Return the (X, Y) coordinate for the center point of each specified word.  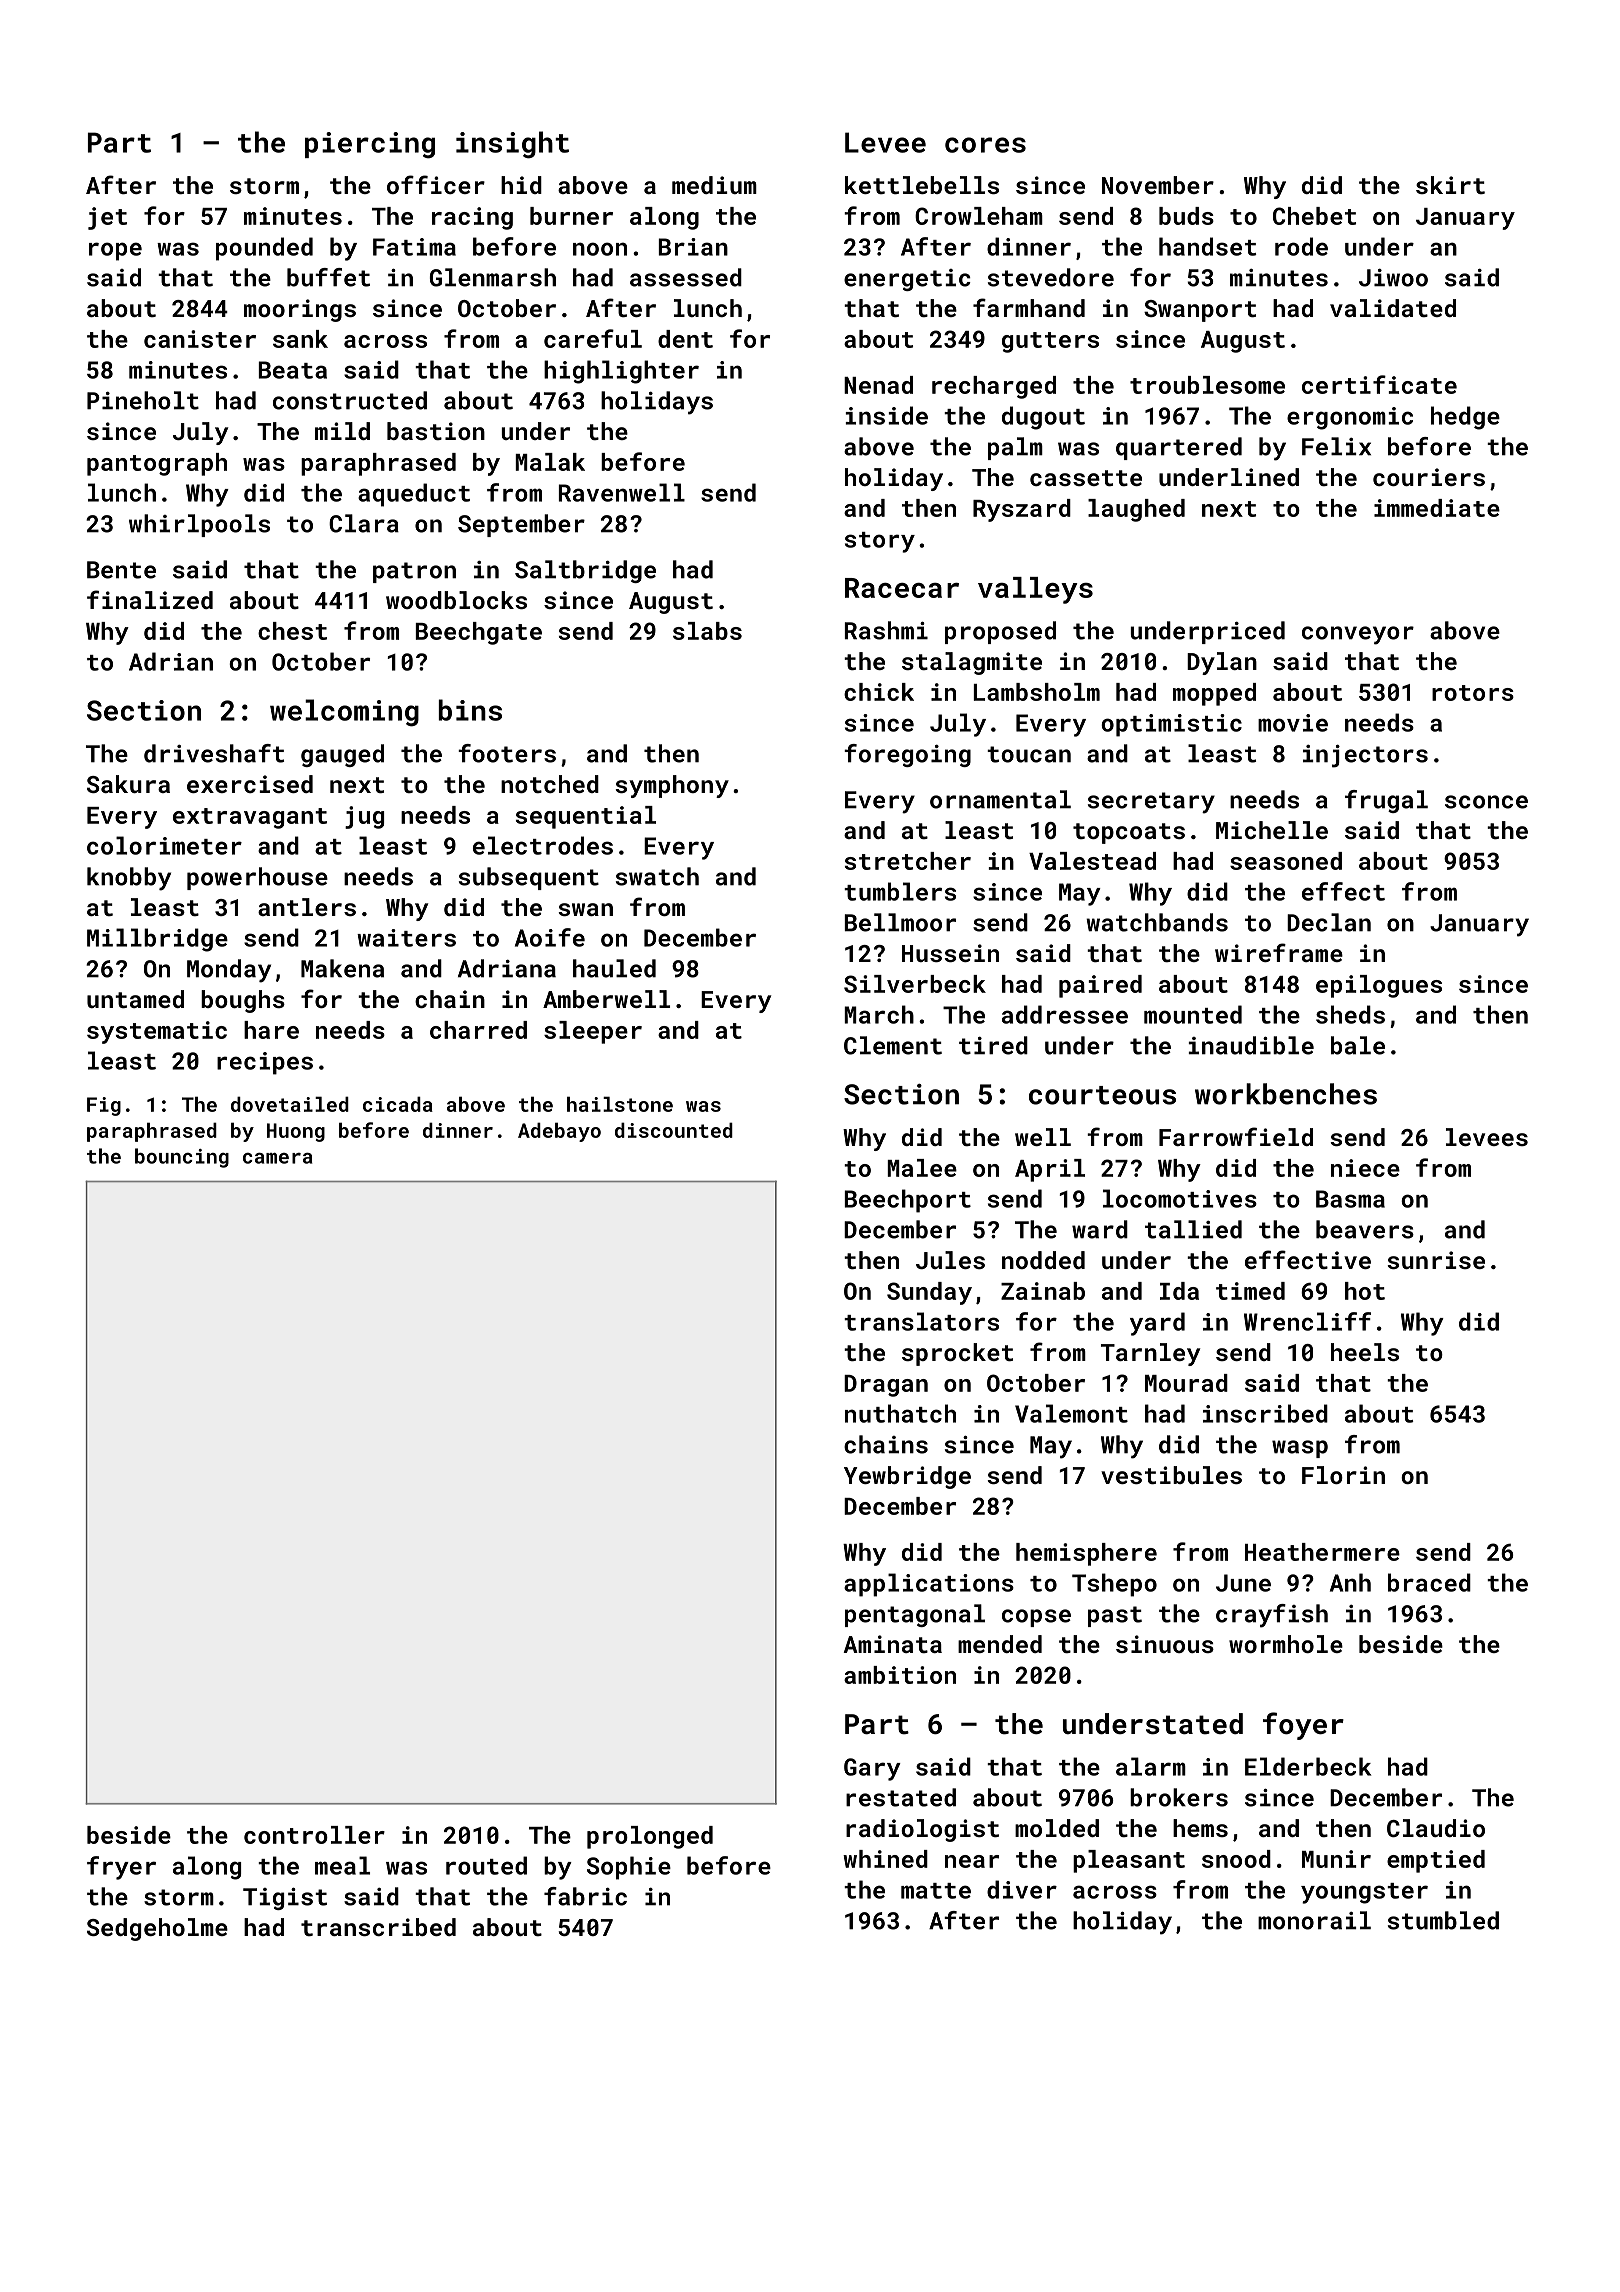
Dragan (886, 1386)
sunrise (1436, 1260)
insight (512, 145)
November (1158, 185)
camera (277, 1158)
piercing (370, 145)
